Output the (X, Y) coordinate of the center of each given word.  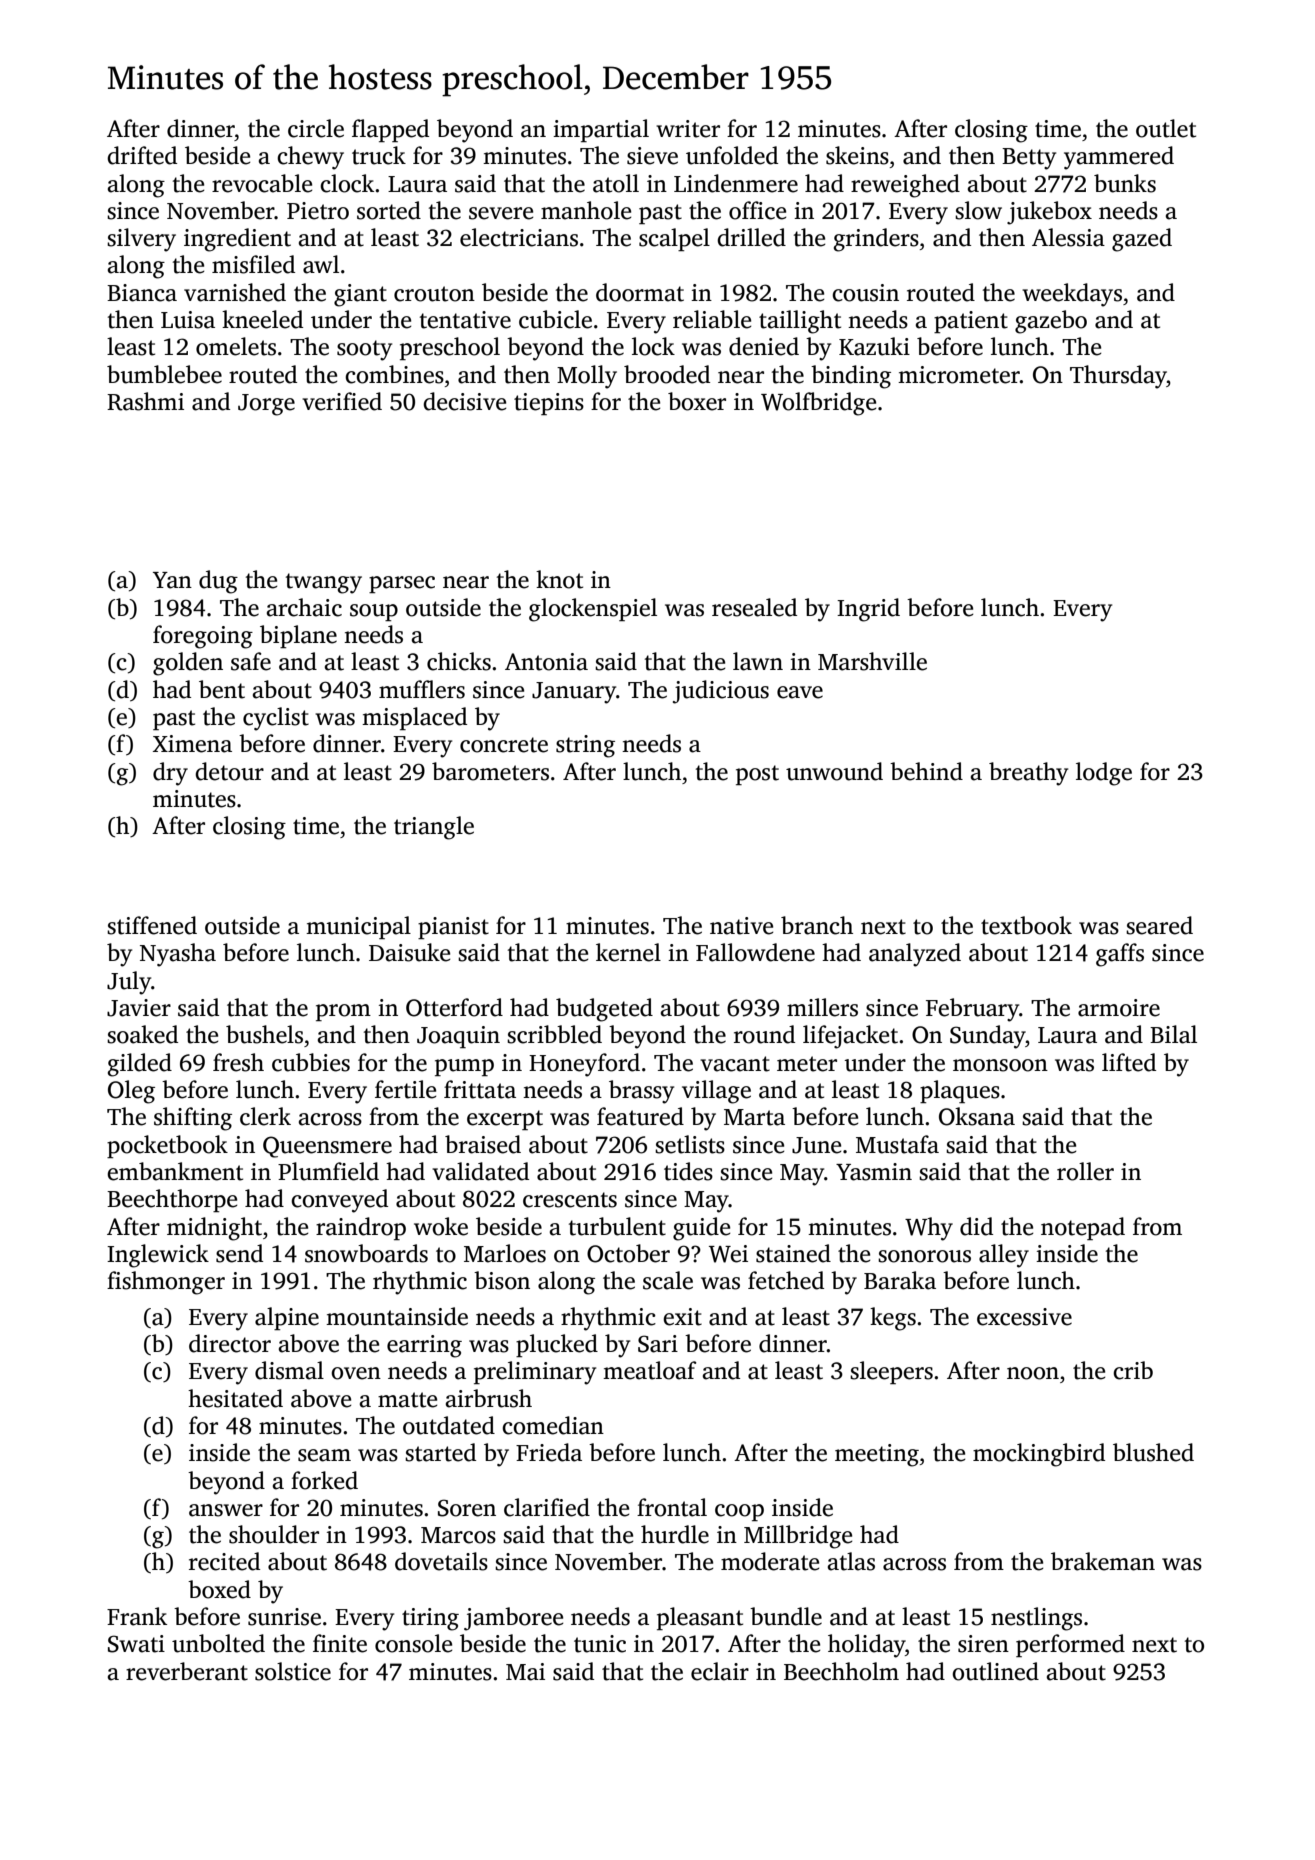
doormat (640, 292)
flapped (390, 130)
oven (356, 1373)
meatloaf (650, 1370)
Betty (1029, 159)
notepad (1083, 1228)
